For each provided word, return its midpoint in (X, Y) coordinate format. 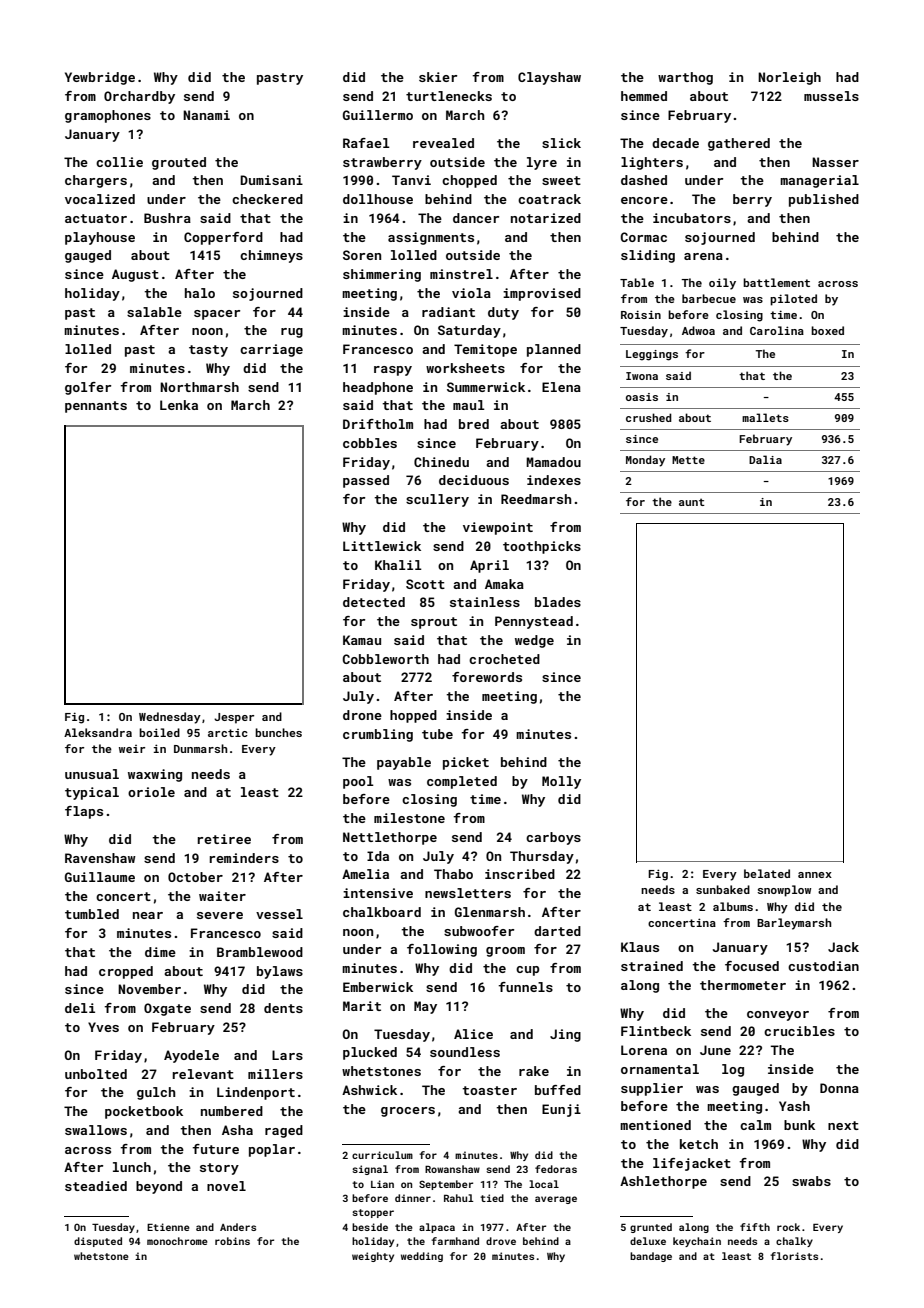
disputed (98, 1242)
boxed (827, 330)
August (135, 275)
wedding (422, 1257)
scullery (437, 500)
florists (794, 1256)
